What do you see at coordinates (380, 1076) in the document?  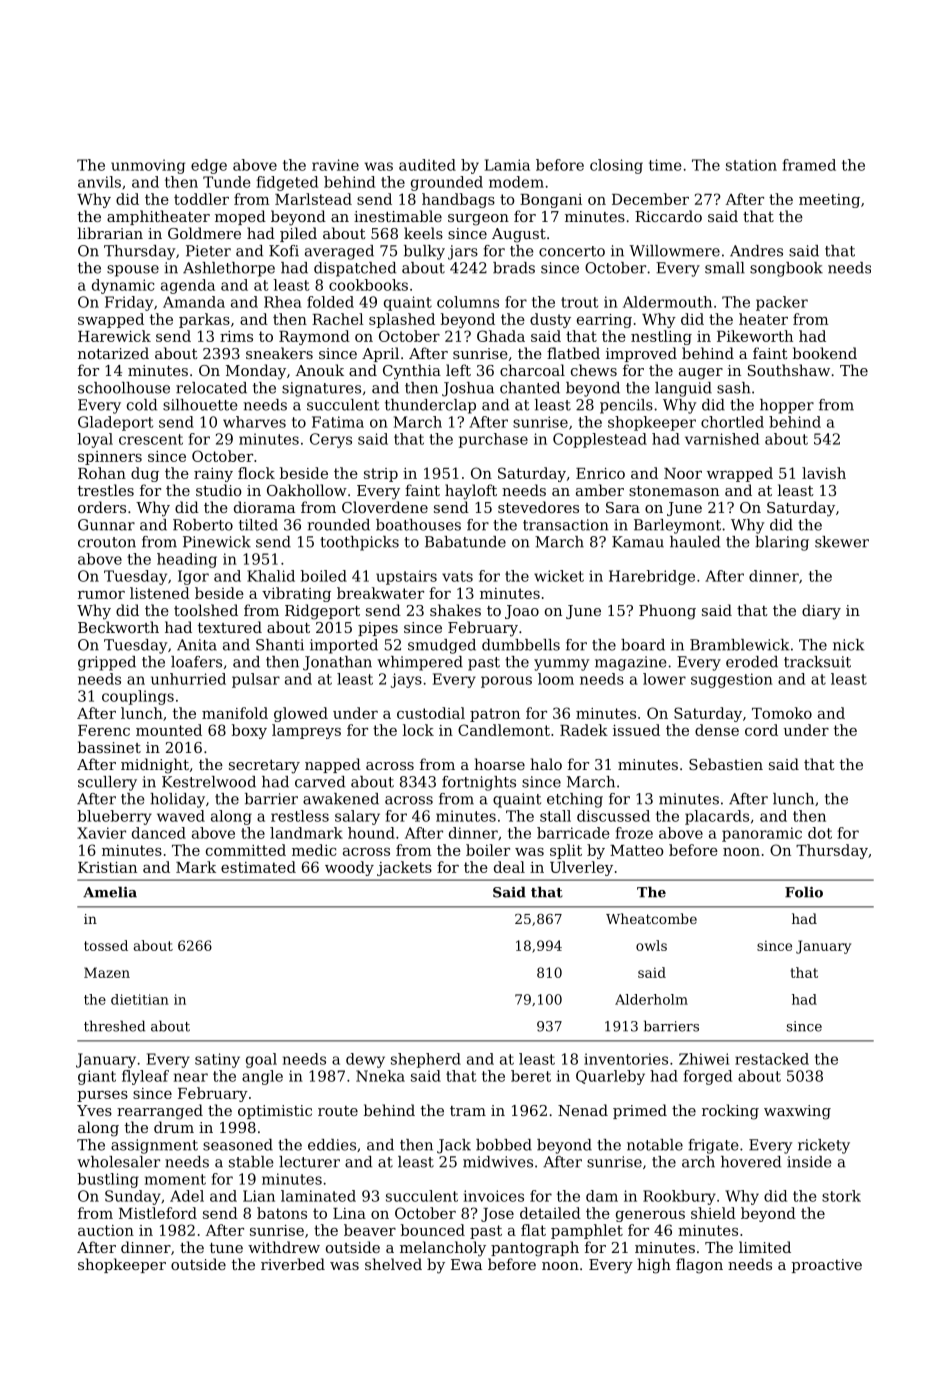 I see `Nneka` at bounding box center [380, 1076].
